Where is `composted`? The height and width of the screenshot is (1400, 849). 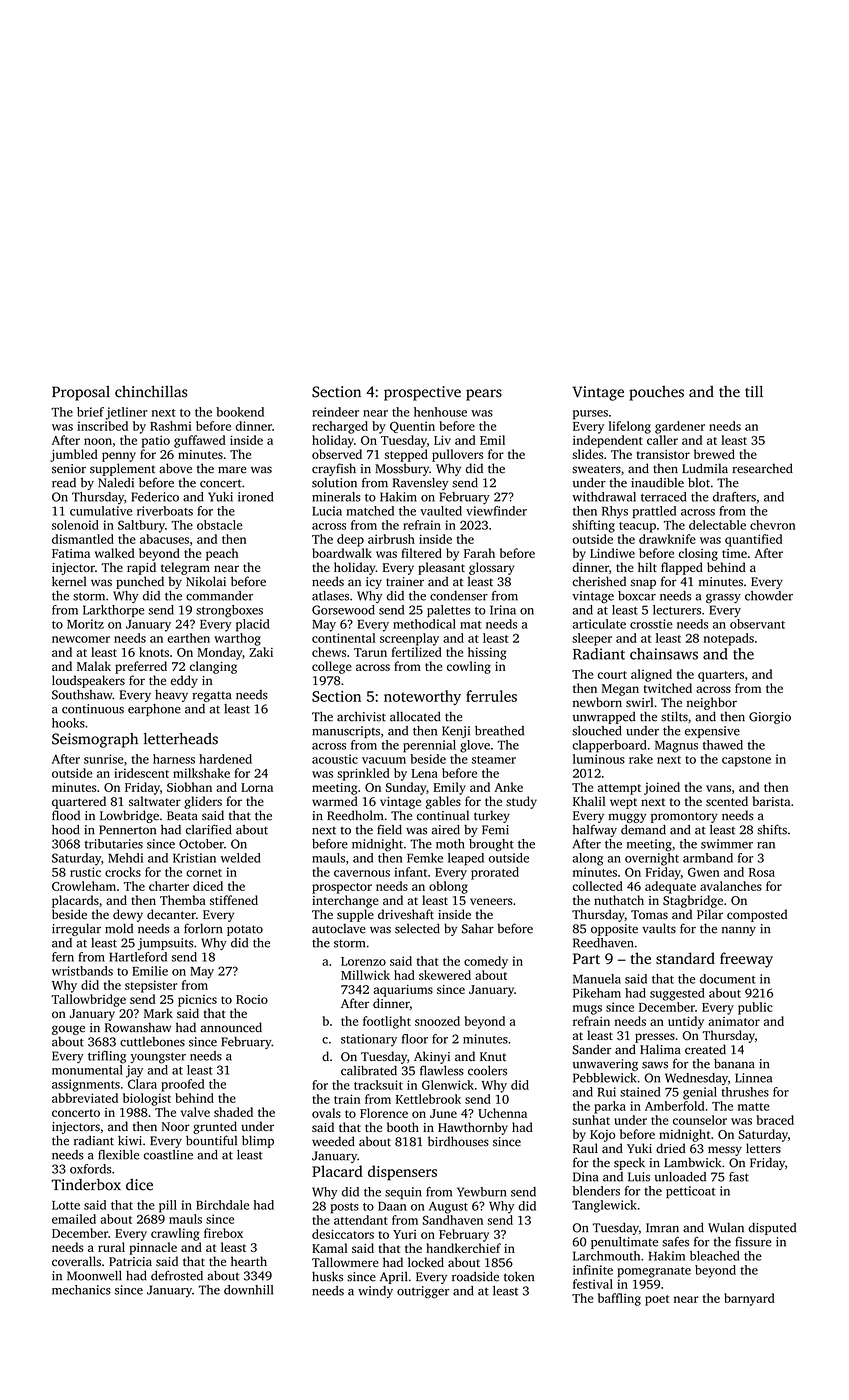
composted is located at coordinates (757, 915).
